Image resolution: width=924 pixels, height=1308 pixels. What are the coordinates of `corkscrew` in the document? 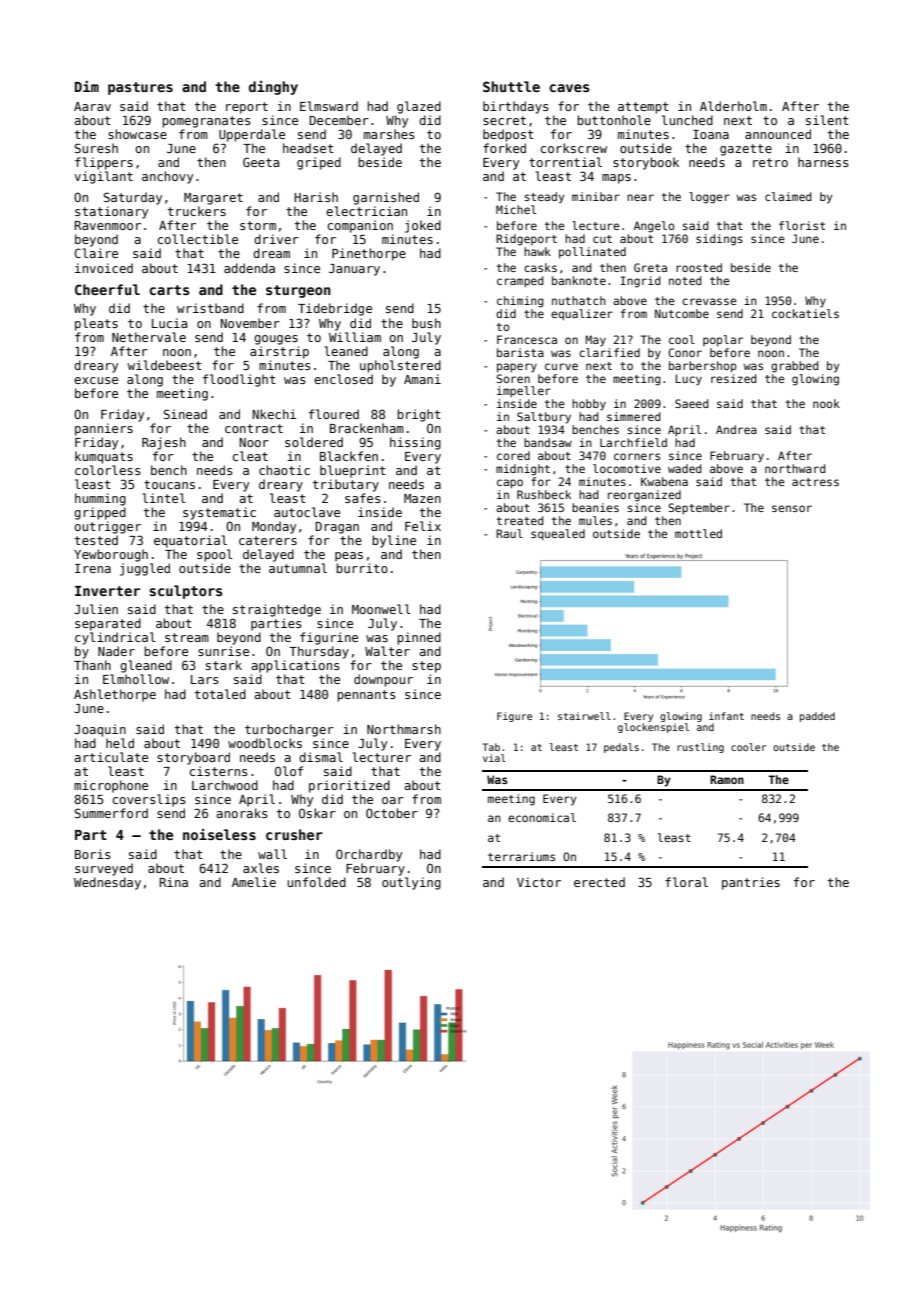 It's located at (574, 148).
